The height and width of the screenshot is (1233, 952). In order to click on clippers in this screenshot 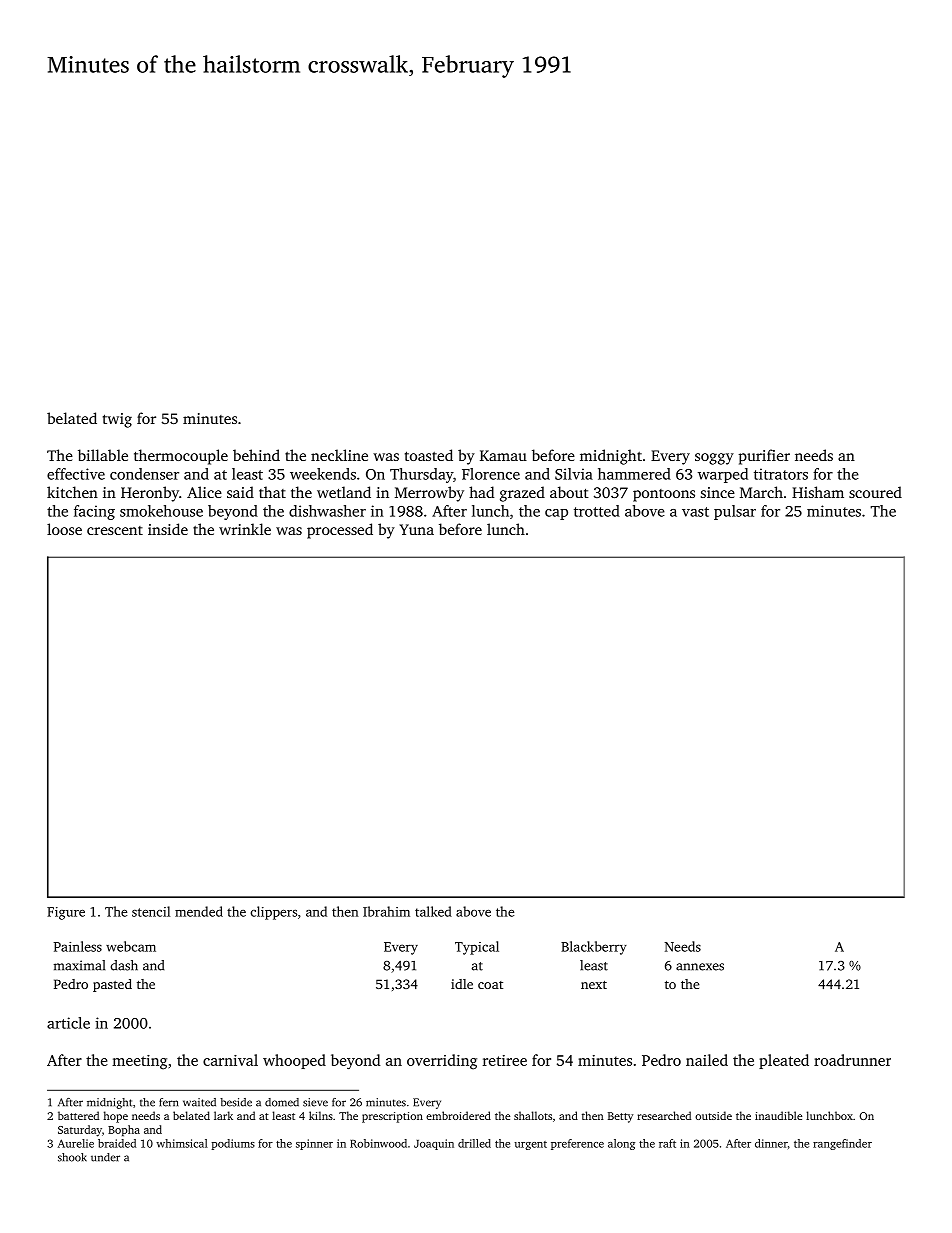, I will do `click(273, 913)`.
